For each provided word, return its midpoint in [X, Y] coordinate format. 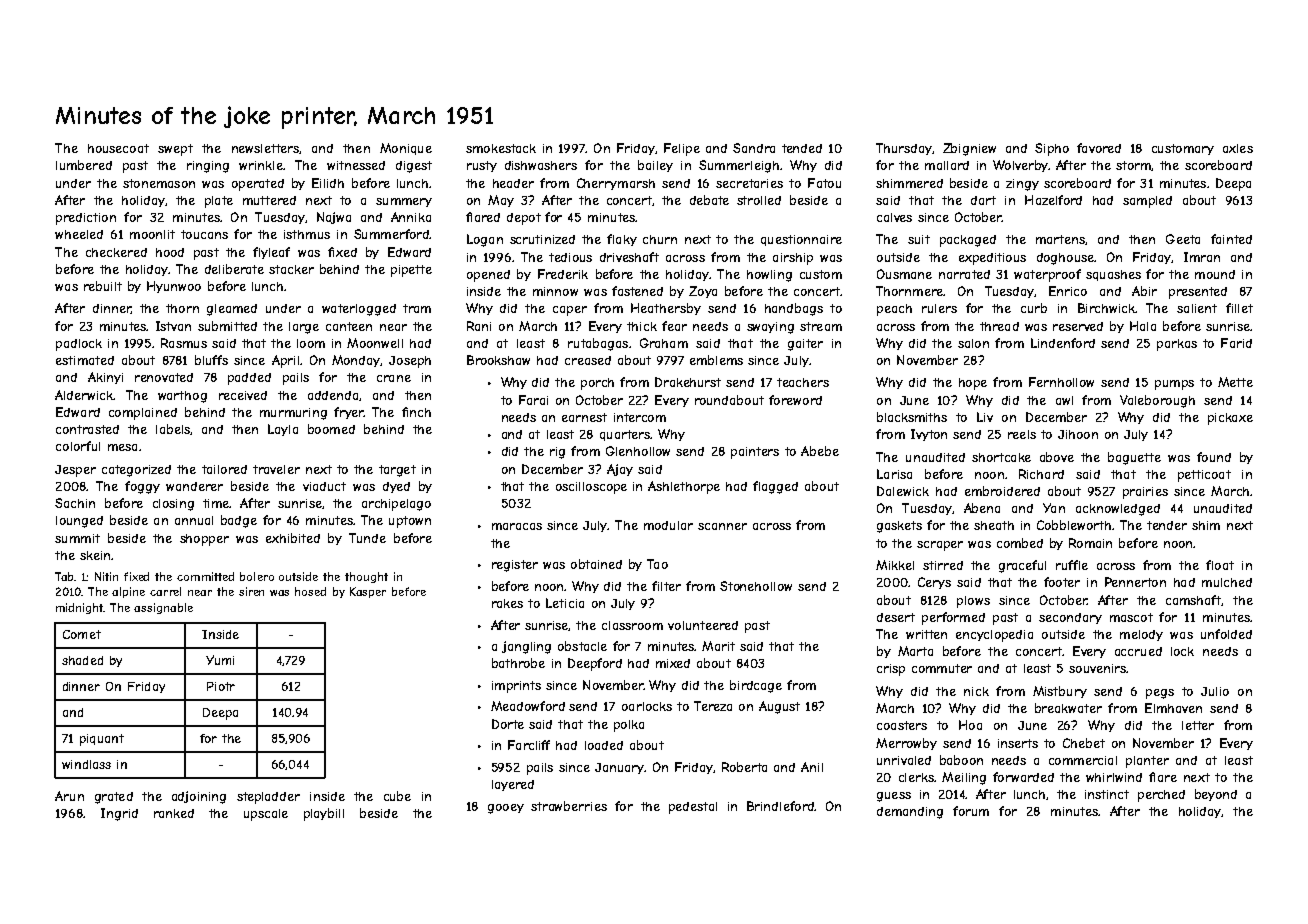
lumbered [84, 165]
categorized [136, 471]
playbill [324, 814]
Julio [1215, 691]
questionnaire [801, 240]
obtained [596, 564]
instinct [1107, 794]
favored [1099, 148]
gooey [506, 809]
